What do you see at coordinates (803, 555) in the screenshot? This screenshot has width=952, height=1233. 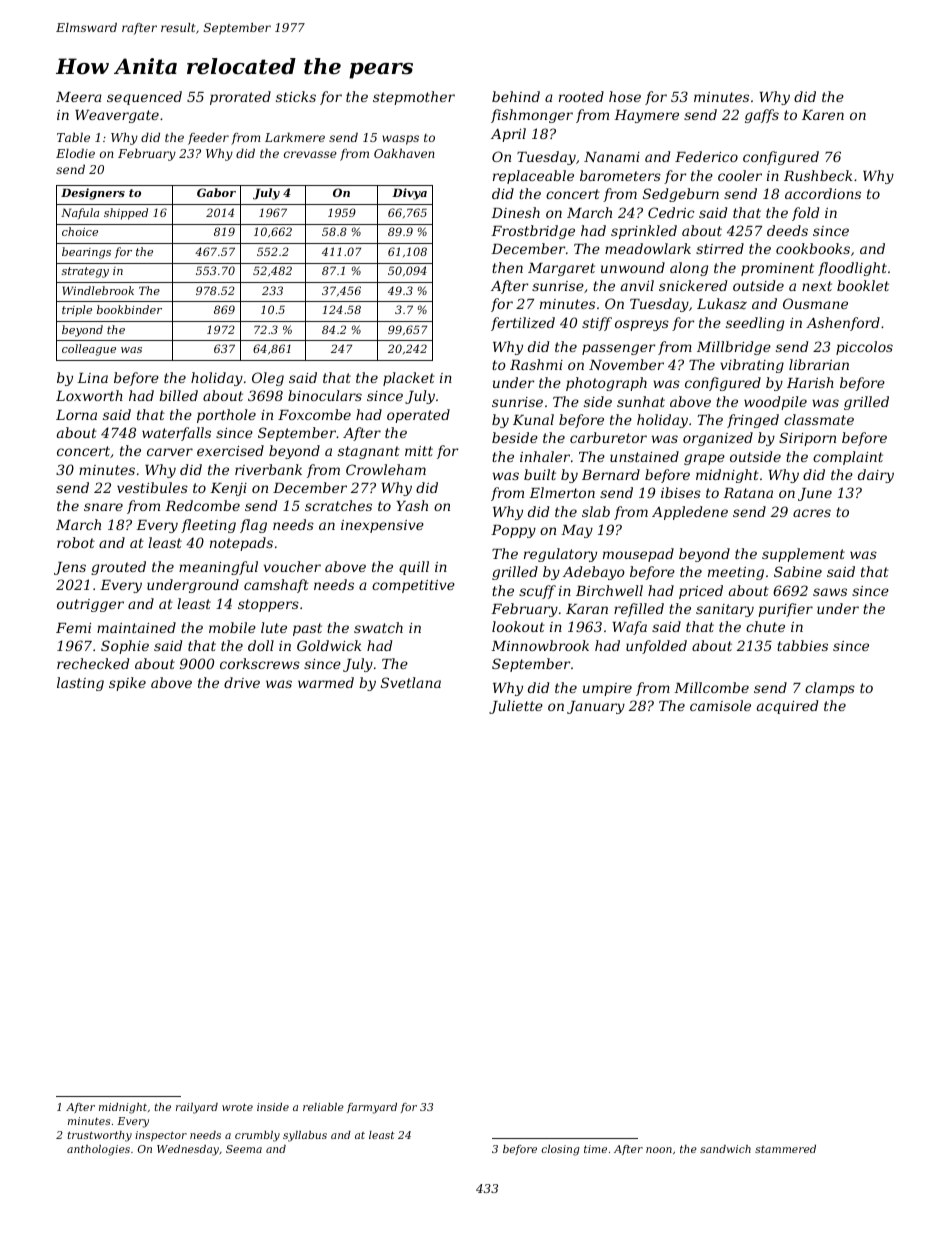 I see `supplement` at bounding box center [803, 555].
